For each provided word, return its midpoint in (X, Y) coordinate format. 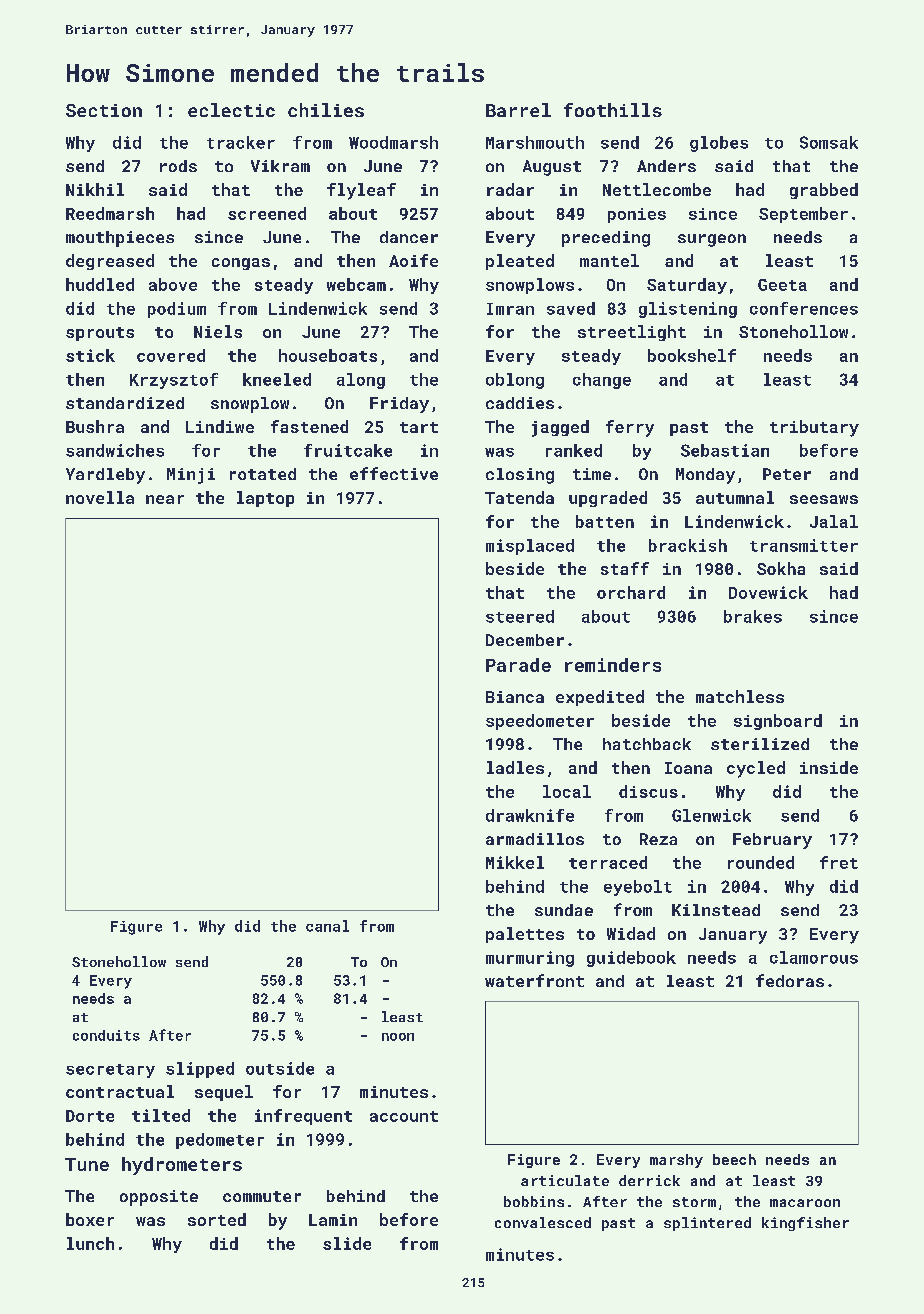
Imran (510, 309)
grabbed (824, 191)
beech (734, 1159)
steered (520, 616)
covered (171, 355)
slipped (200, 1070)
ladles (515, 767)
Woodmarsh (393, 142)
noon (398, 1037)
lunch (90, 1243)
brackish (688, 545)
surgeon (712, 240)
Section (104, 110)
